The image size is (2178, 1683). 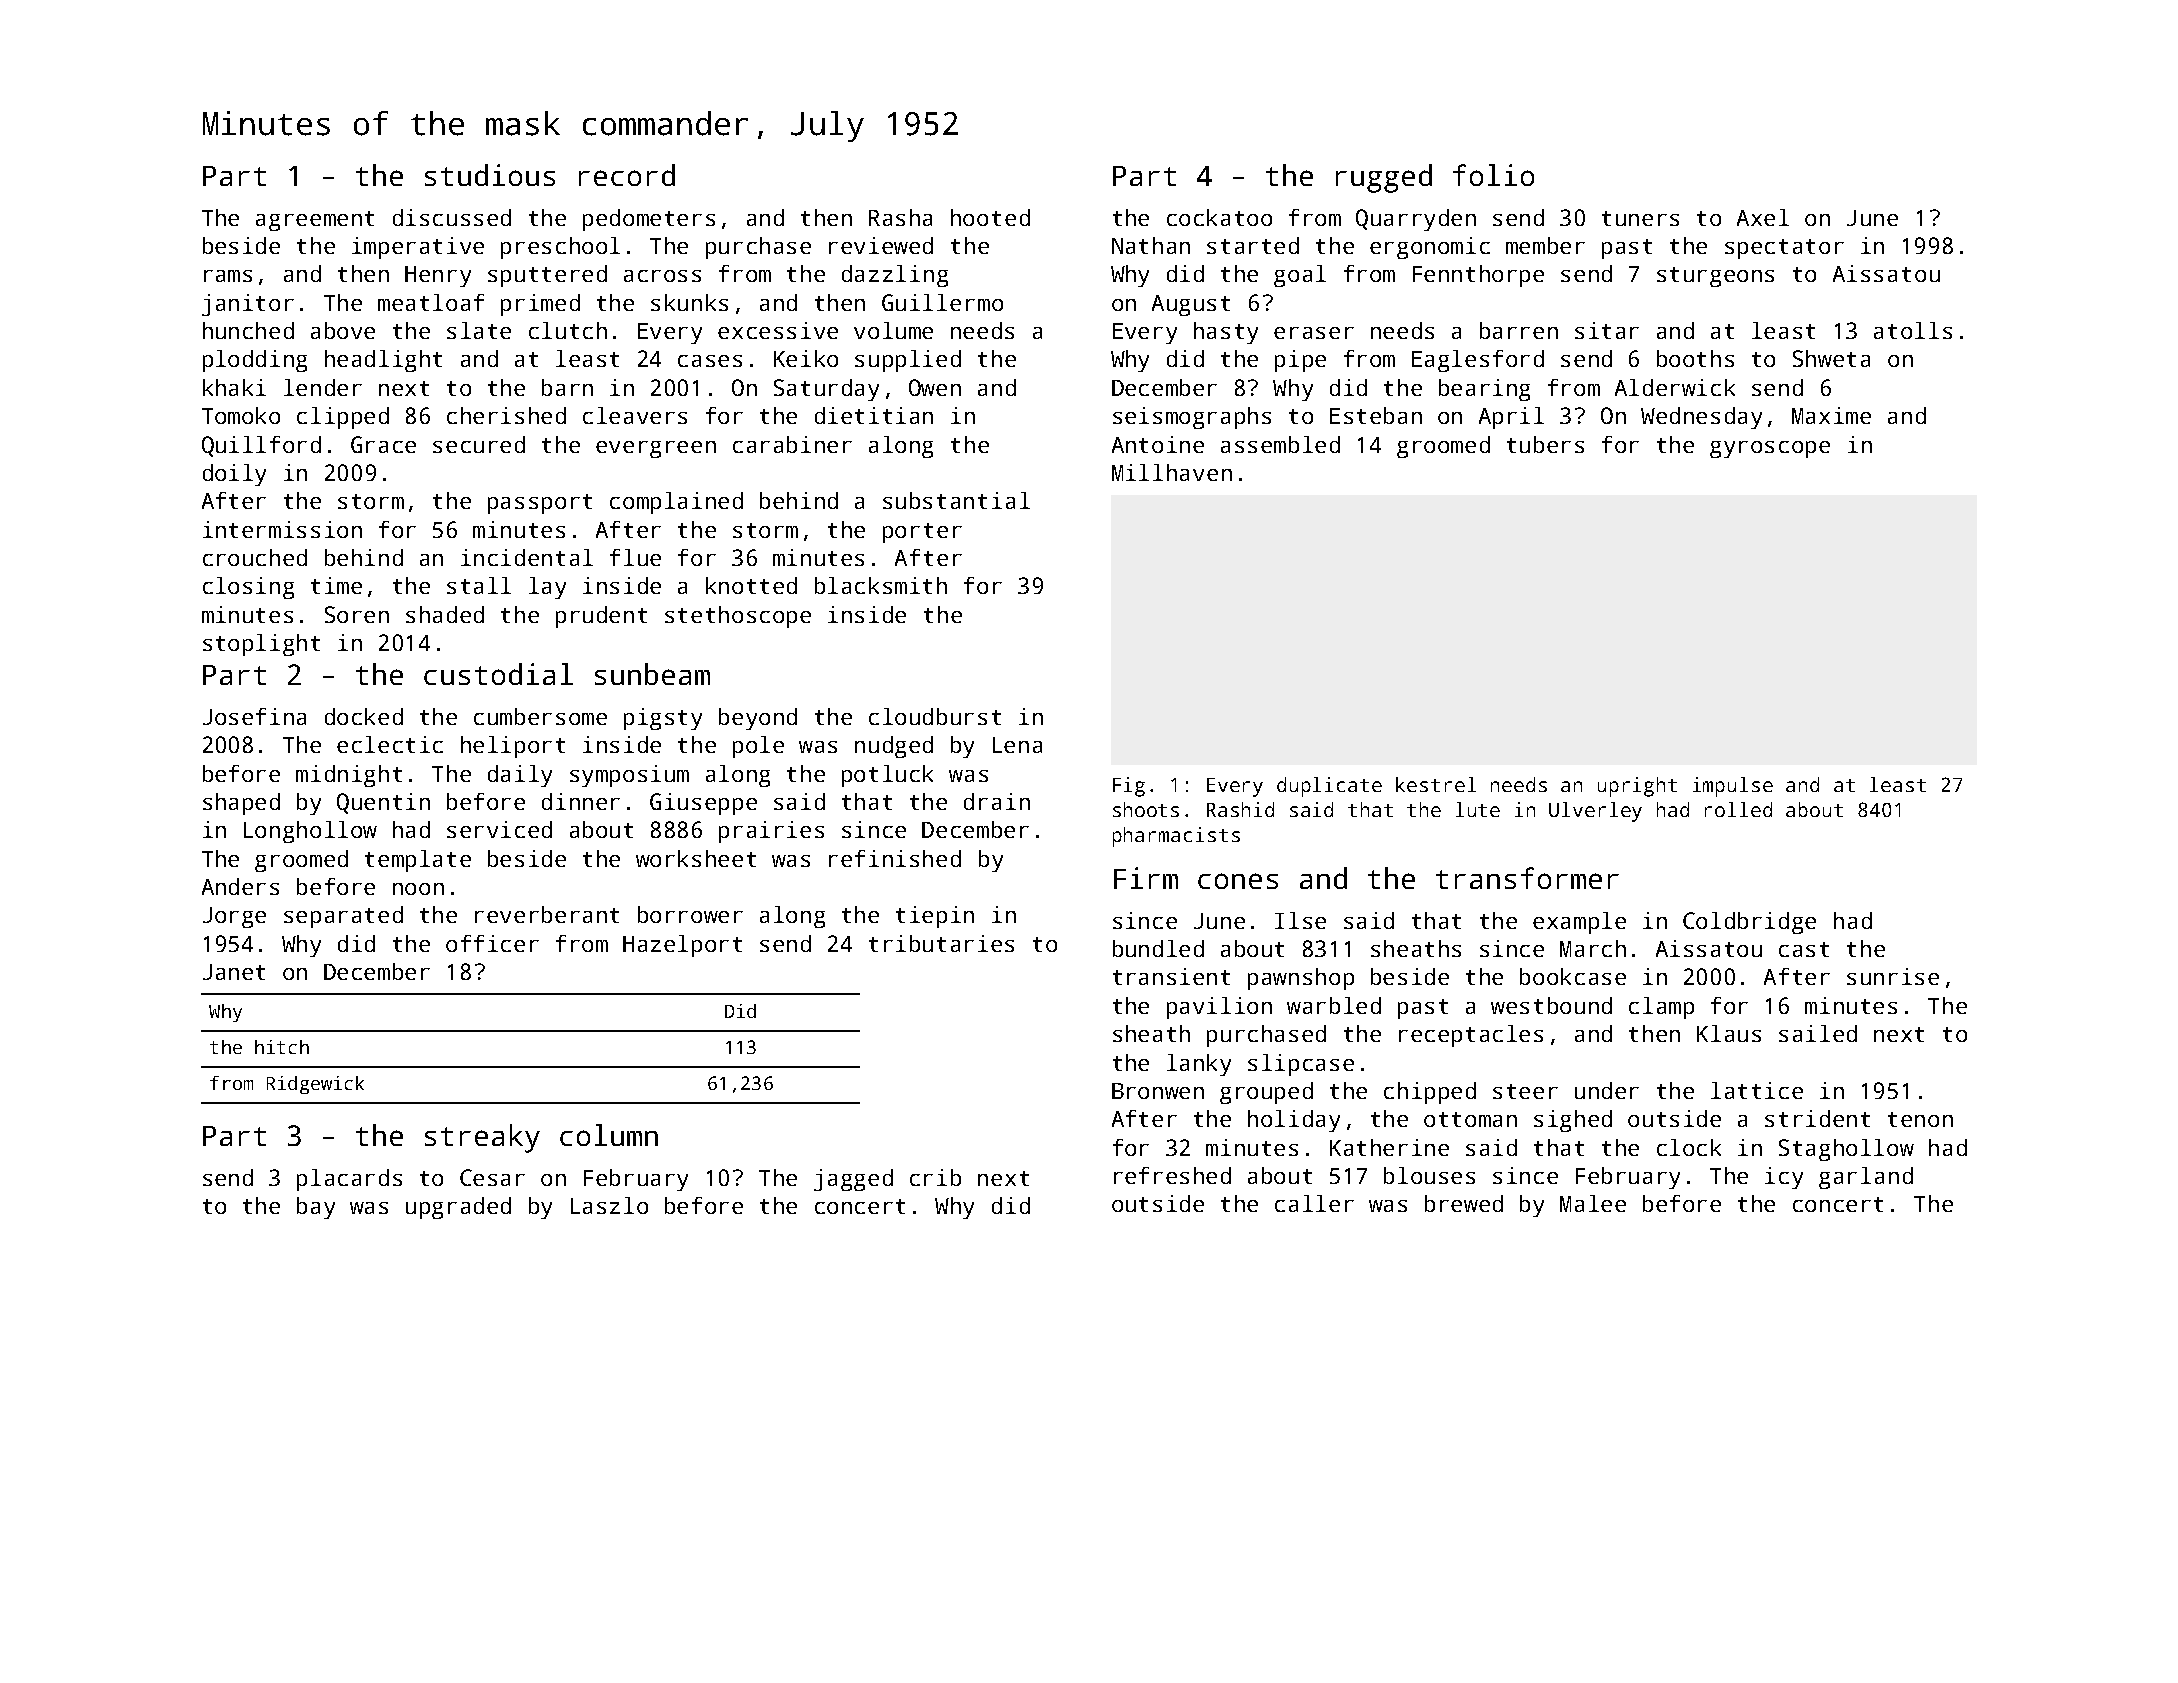 I want to click on column, so click(x=609, y=1135).
